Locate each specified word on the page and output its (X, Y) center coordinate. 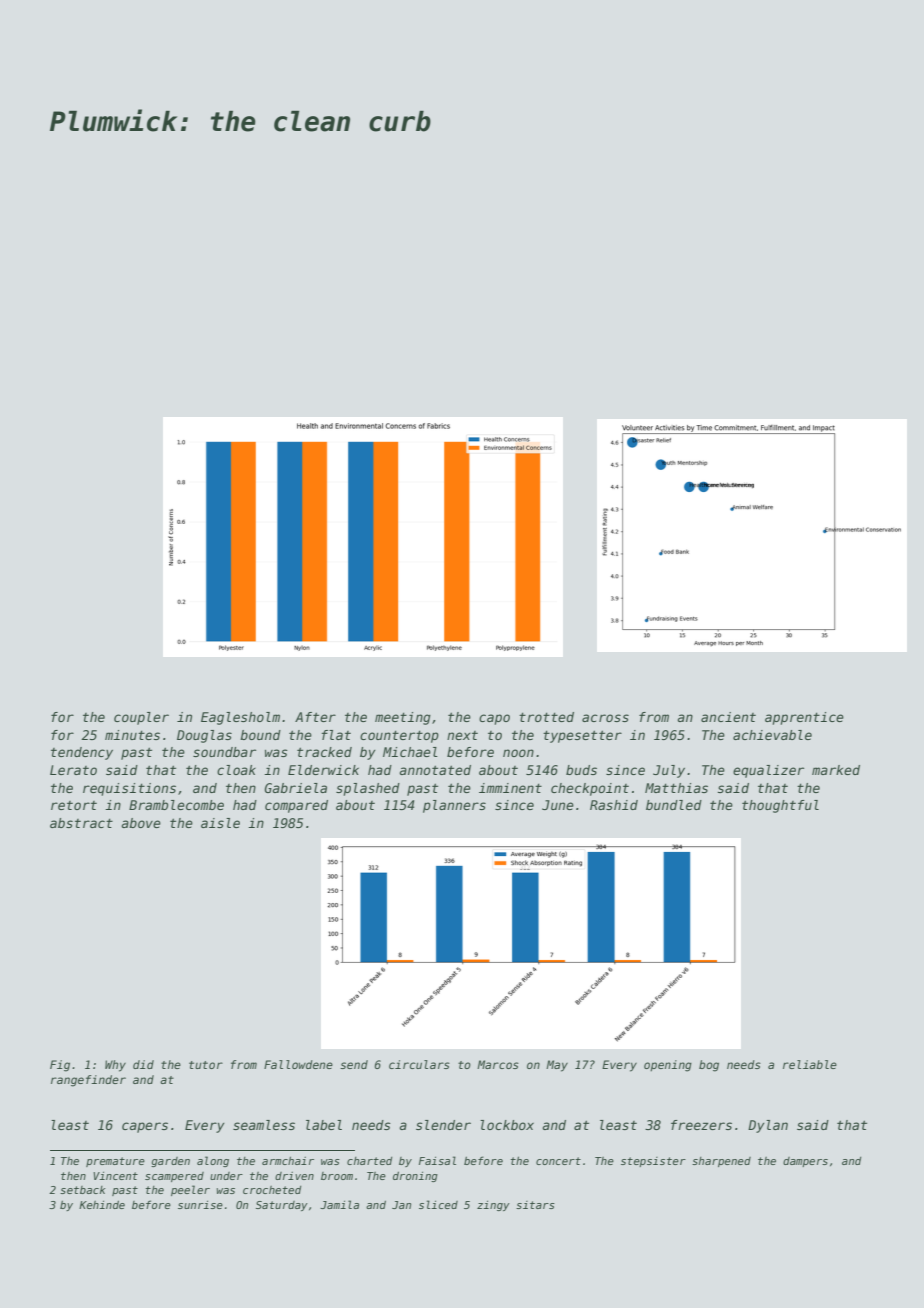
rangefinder (88, 1081)
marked (836, 770)
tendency (82, 753)
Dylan (768, 1126)
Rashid (614, 805)
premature (115, 1162)
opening (668, 1066)
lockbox (507, 1125)
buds (581, 770)
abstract (81, 823)
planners (454, 806)
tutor (206, 1065)
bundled (674, 805)
